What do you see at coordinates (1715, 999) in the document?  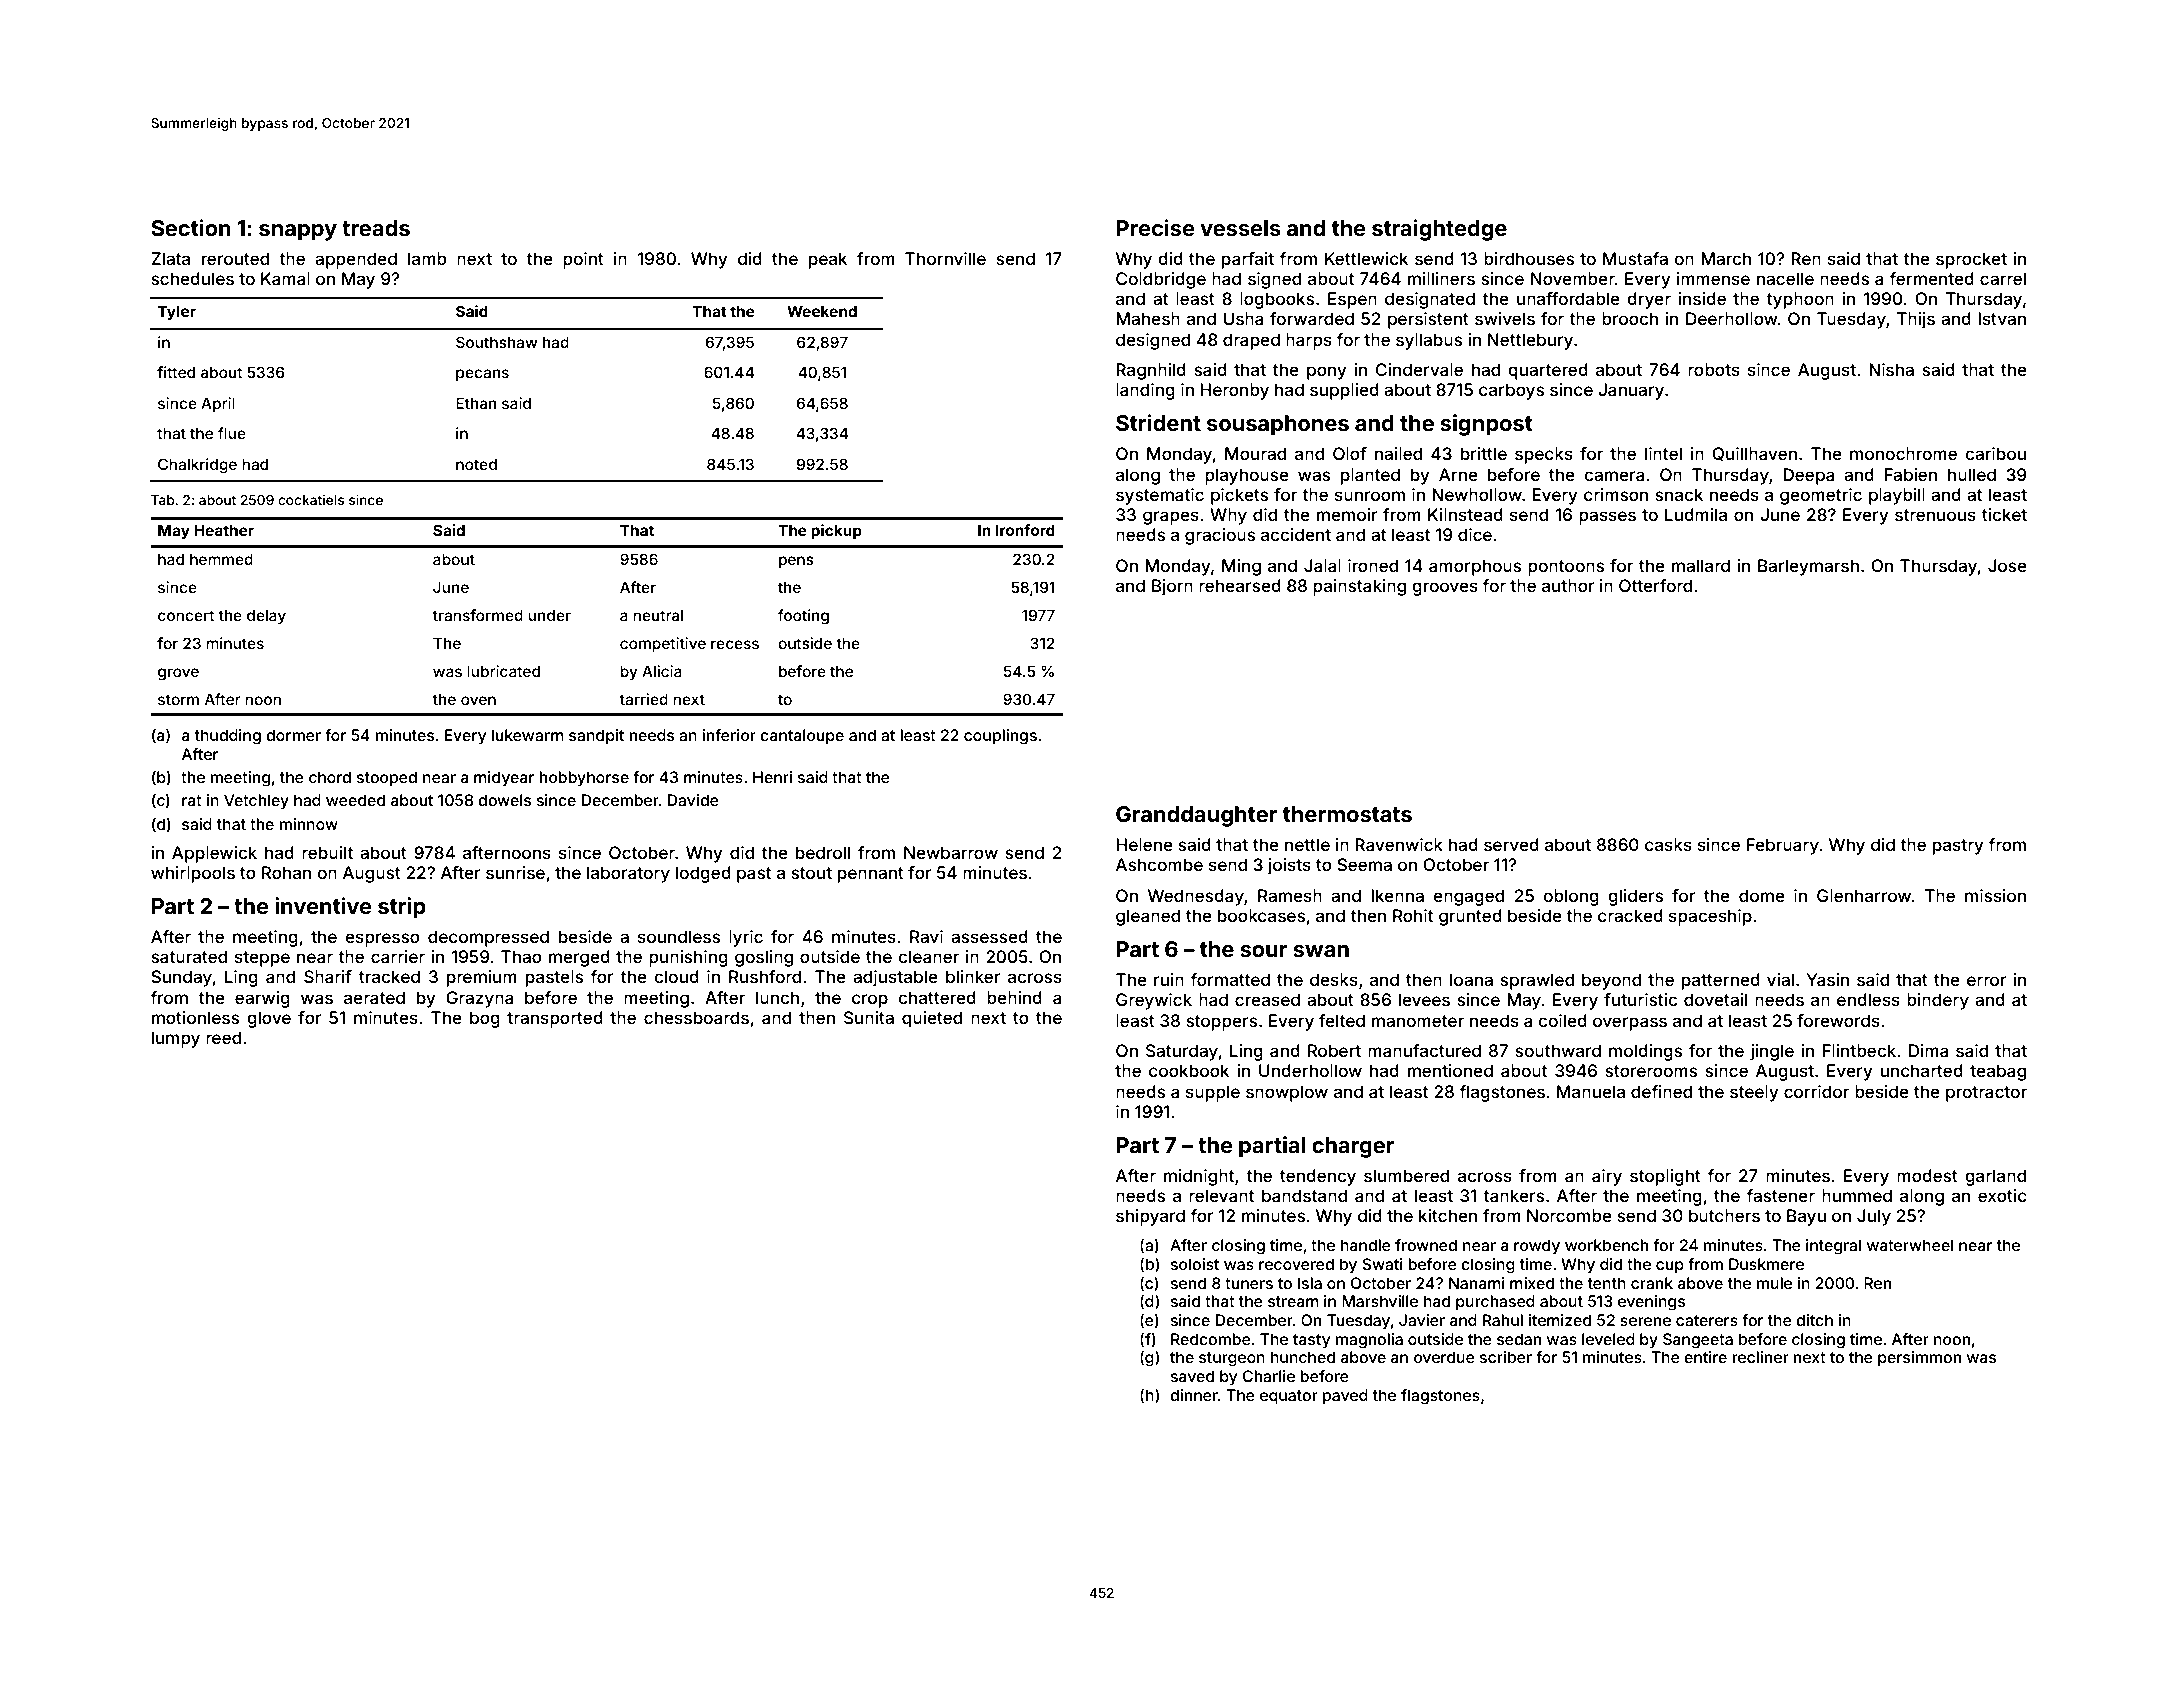 I see `dovetail` at bounding box center [1715, 999].
